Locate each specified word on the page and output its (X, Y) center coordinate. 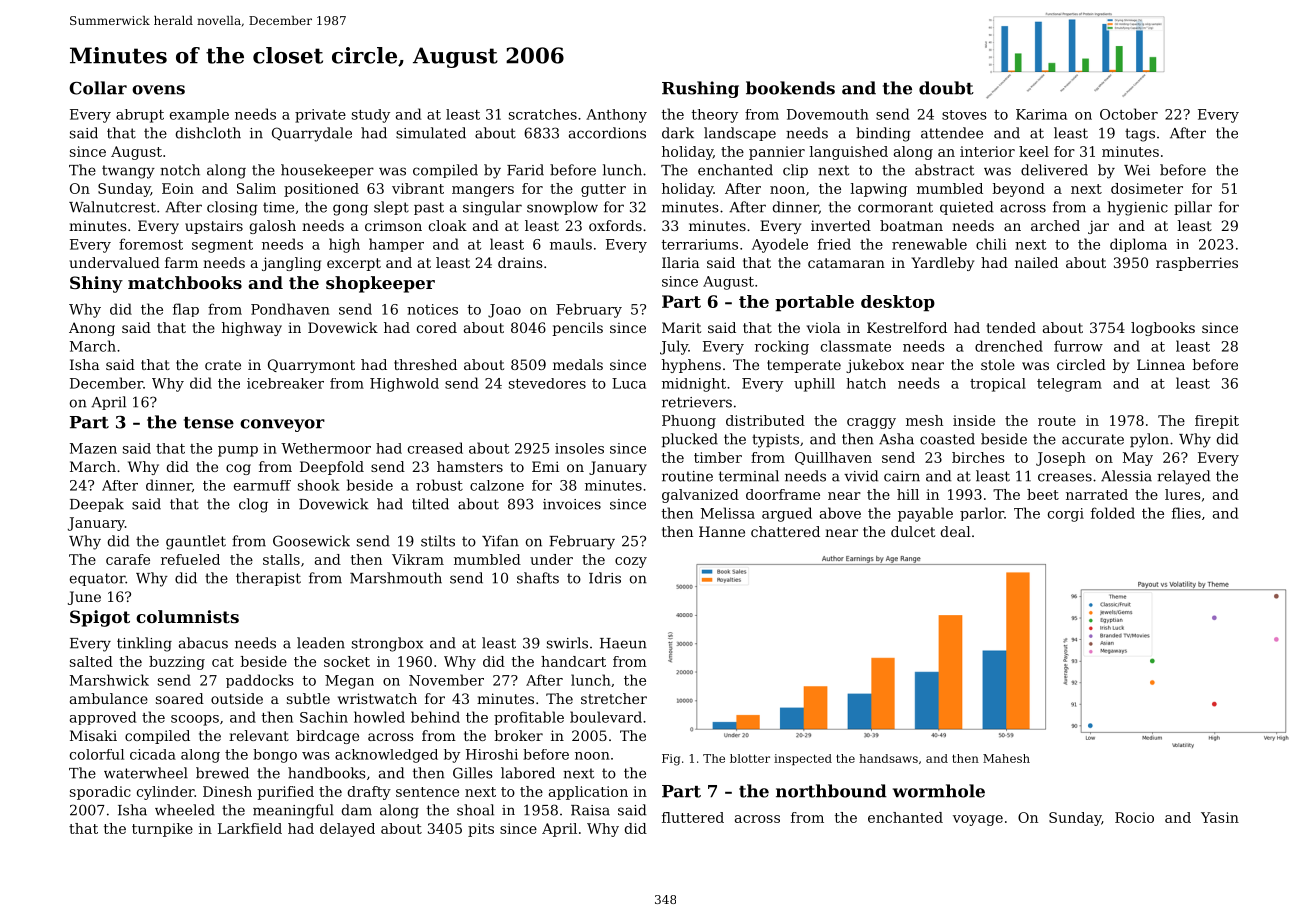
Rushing (700, 89)
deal (956, 531)
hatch (866, 383)
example (199, 116)
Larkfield (250, 828)
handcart (573, 661)
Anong (92, 329)
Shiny (96, 284)
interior (987, 151)
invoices (572, 504)
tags (1140, 135)
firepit (1217, 422)
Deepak (97, 505)
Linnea (1161, 364)
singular (492, 208)
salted (91, 661)
